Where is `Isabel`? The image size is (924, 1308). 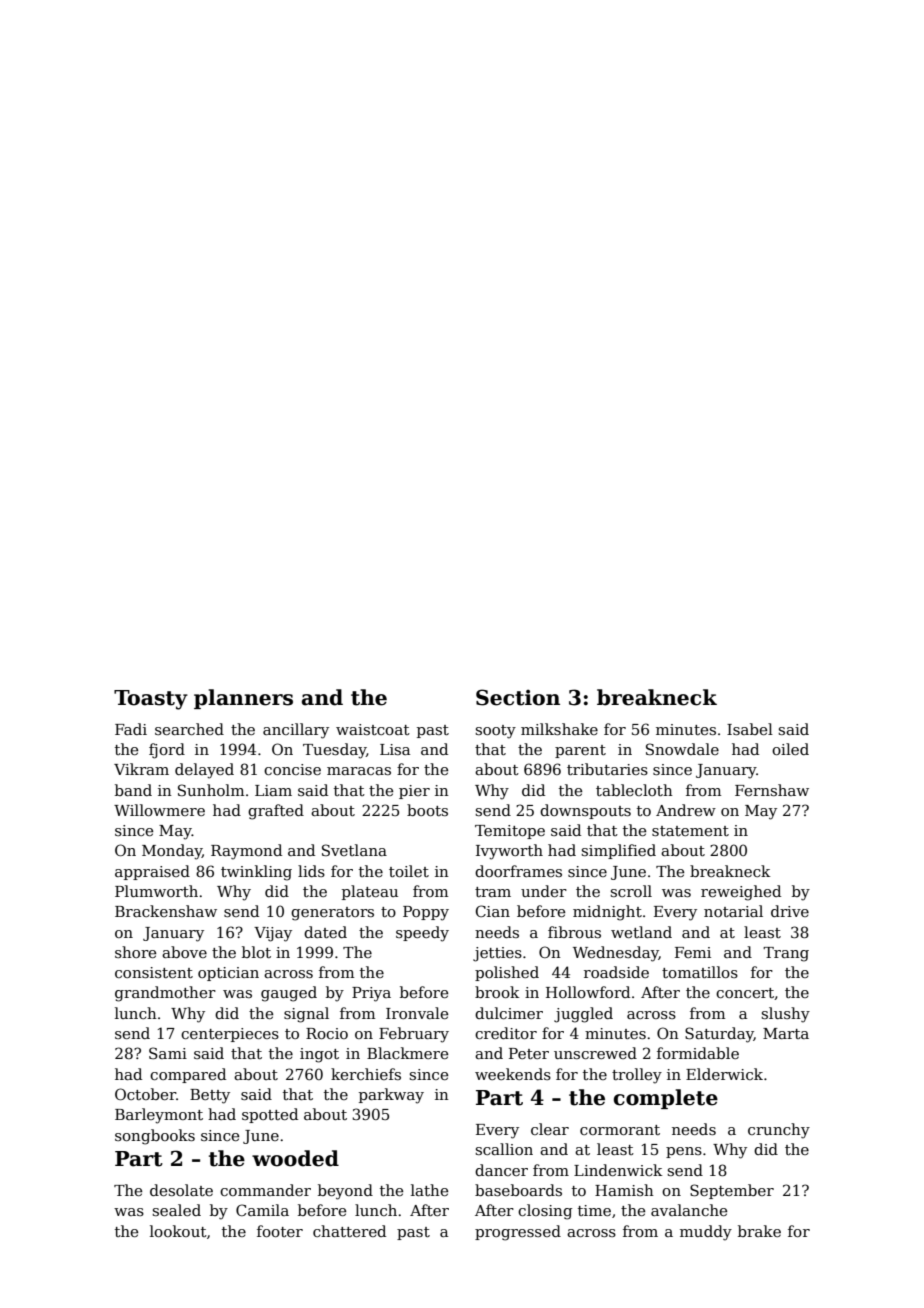 Isabel is located at coordinates (750, 729).
